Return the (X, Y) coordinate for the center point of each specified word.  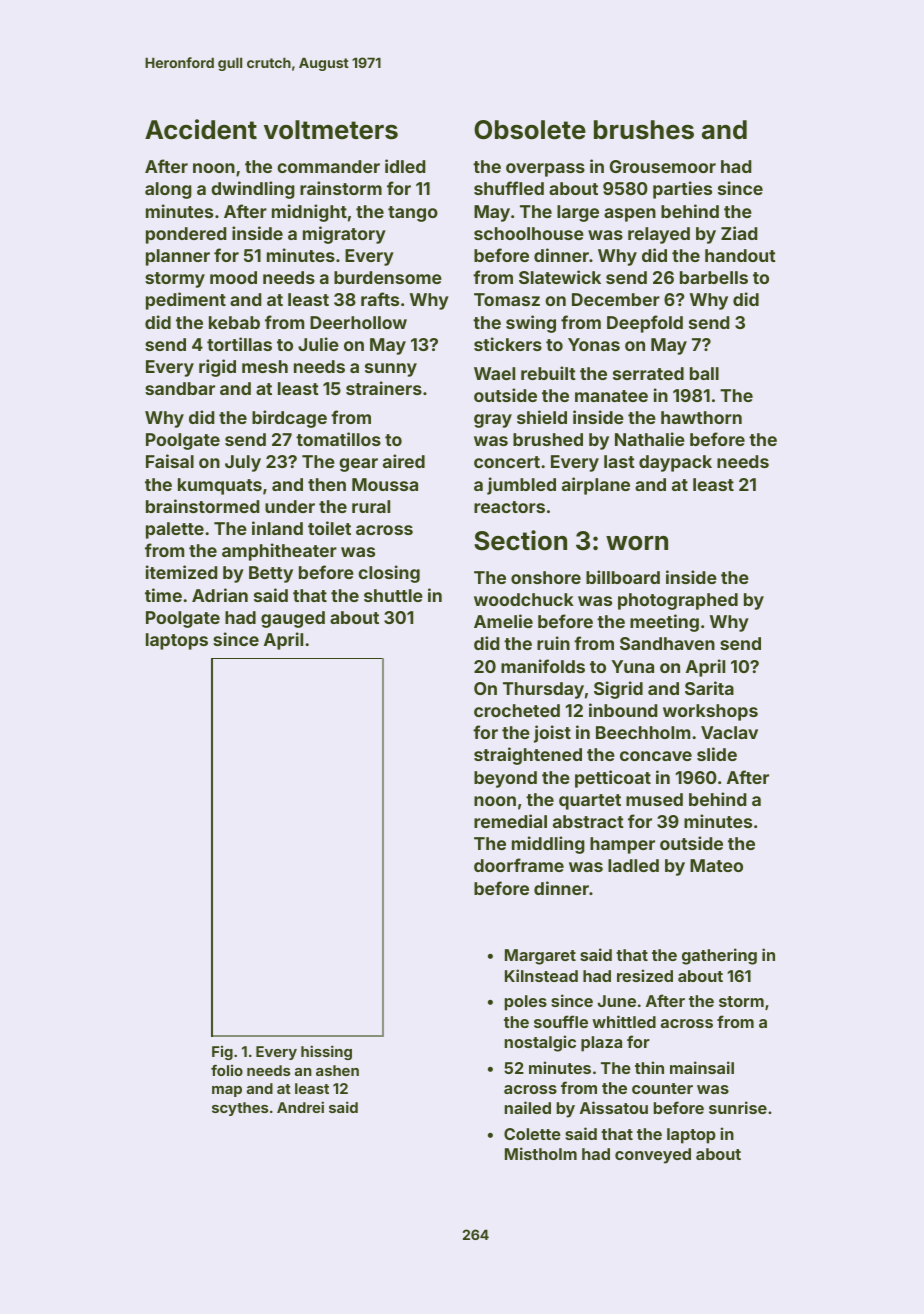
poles (526, 1003)
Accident (201, 129)
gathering (719, 956)
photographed (678, 601)
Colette (532, 1134)
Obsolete (530, 130)
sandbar (180, 388)
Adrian (220, 595)
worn (637, 543)
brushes (644, 130)
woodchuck (524, 599)
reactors (509, 507)
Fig (222, 1053)
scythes (240, 1109)
